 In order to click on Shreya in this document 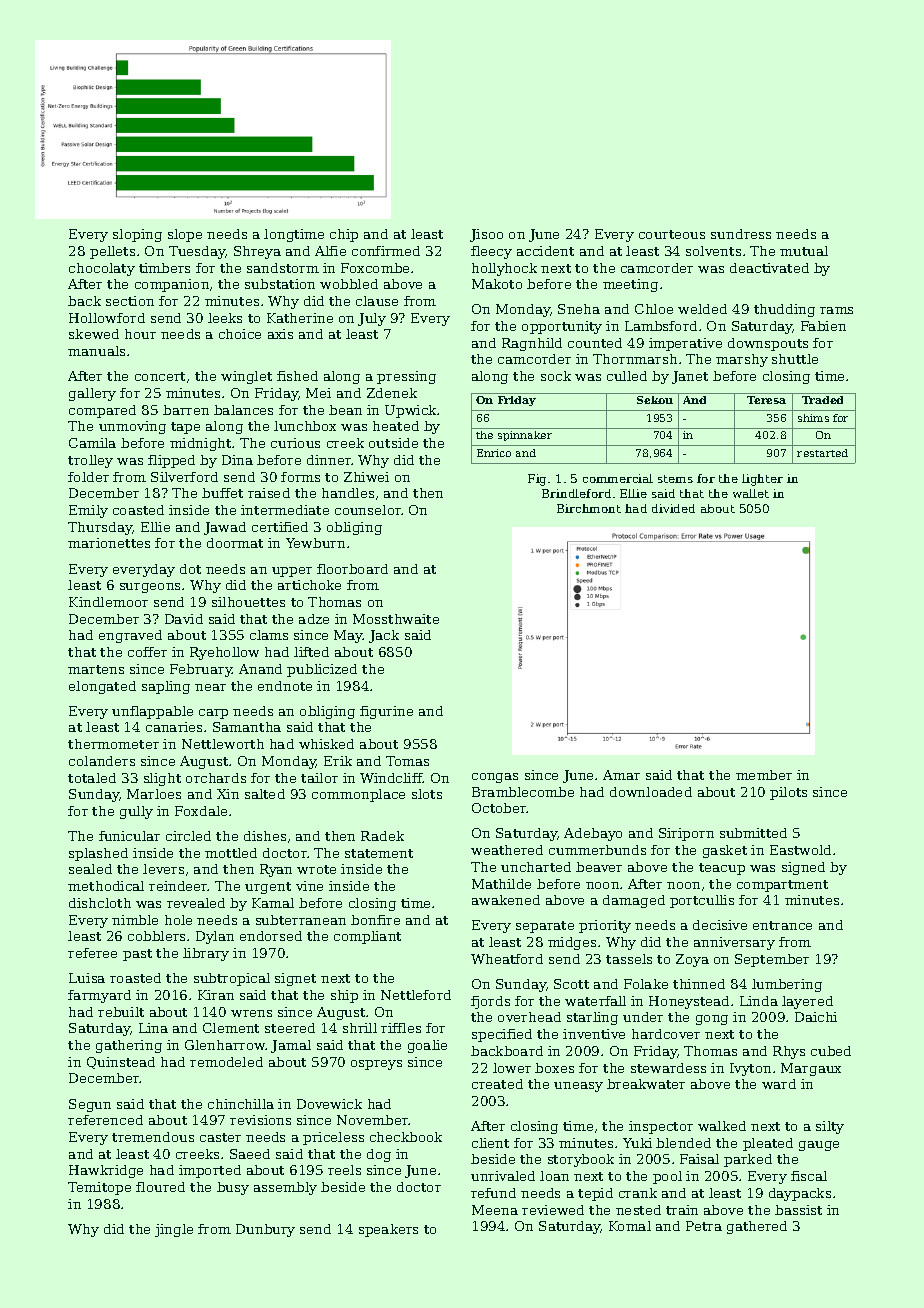, I will do `click(257, 252)`.
